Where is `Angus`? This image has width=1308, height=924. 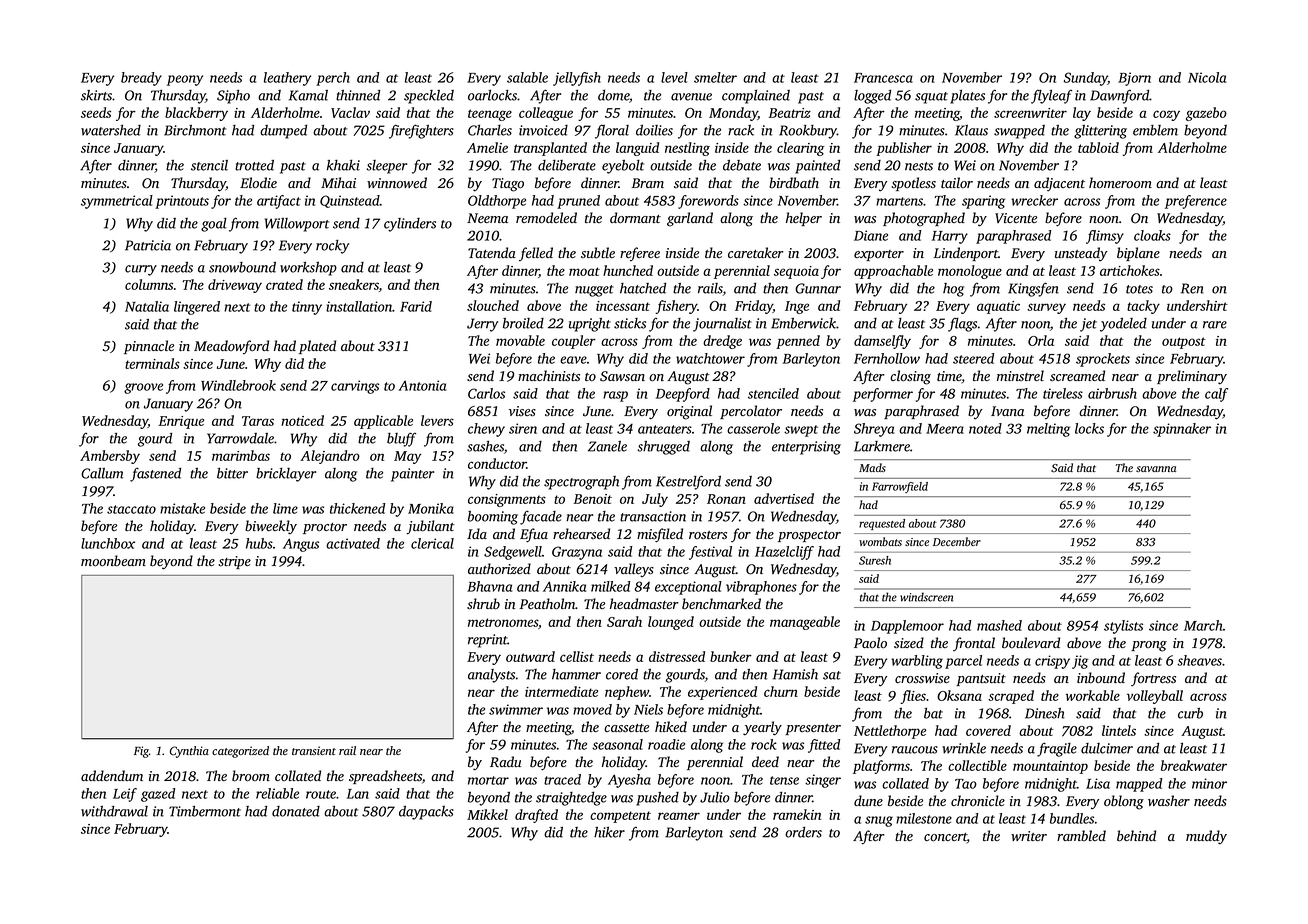
Angus is located at coordinates (301, 545).
